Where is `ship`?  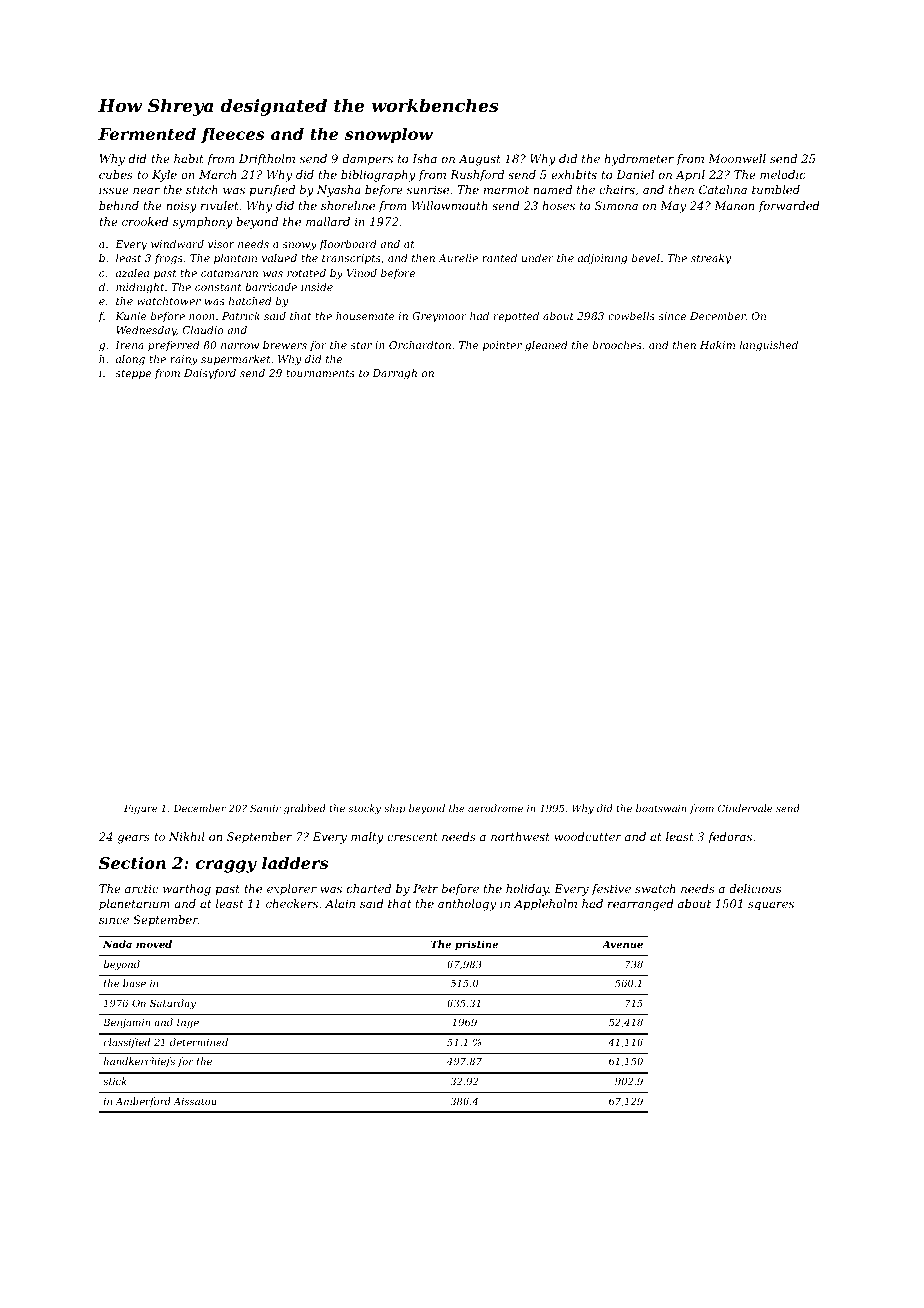
ship is located at coordinates (394, 809).
